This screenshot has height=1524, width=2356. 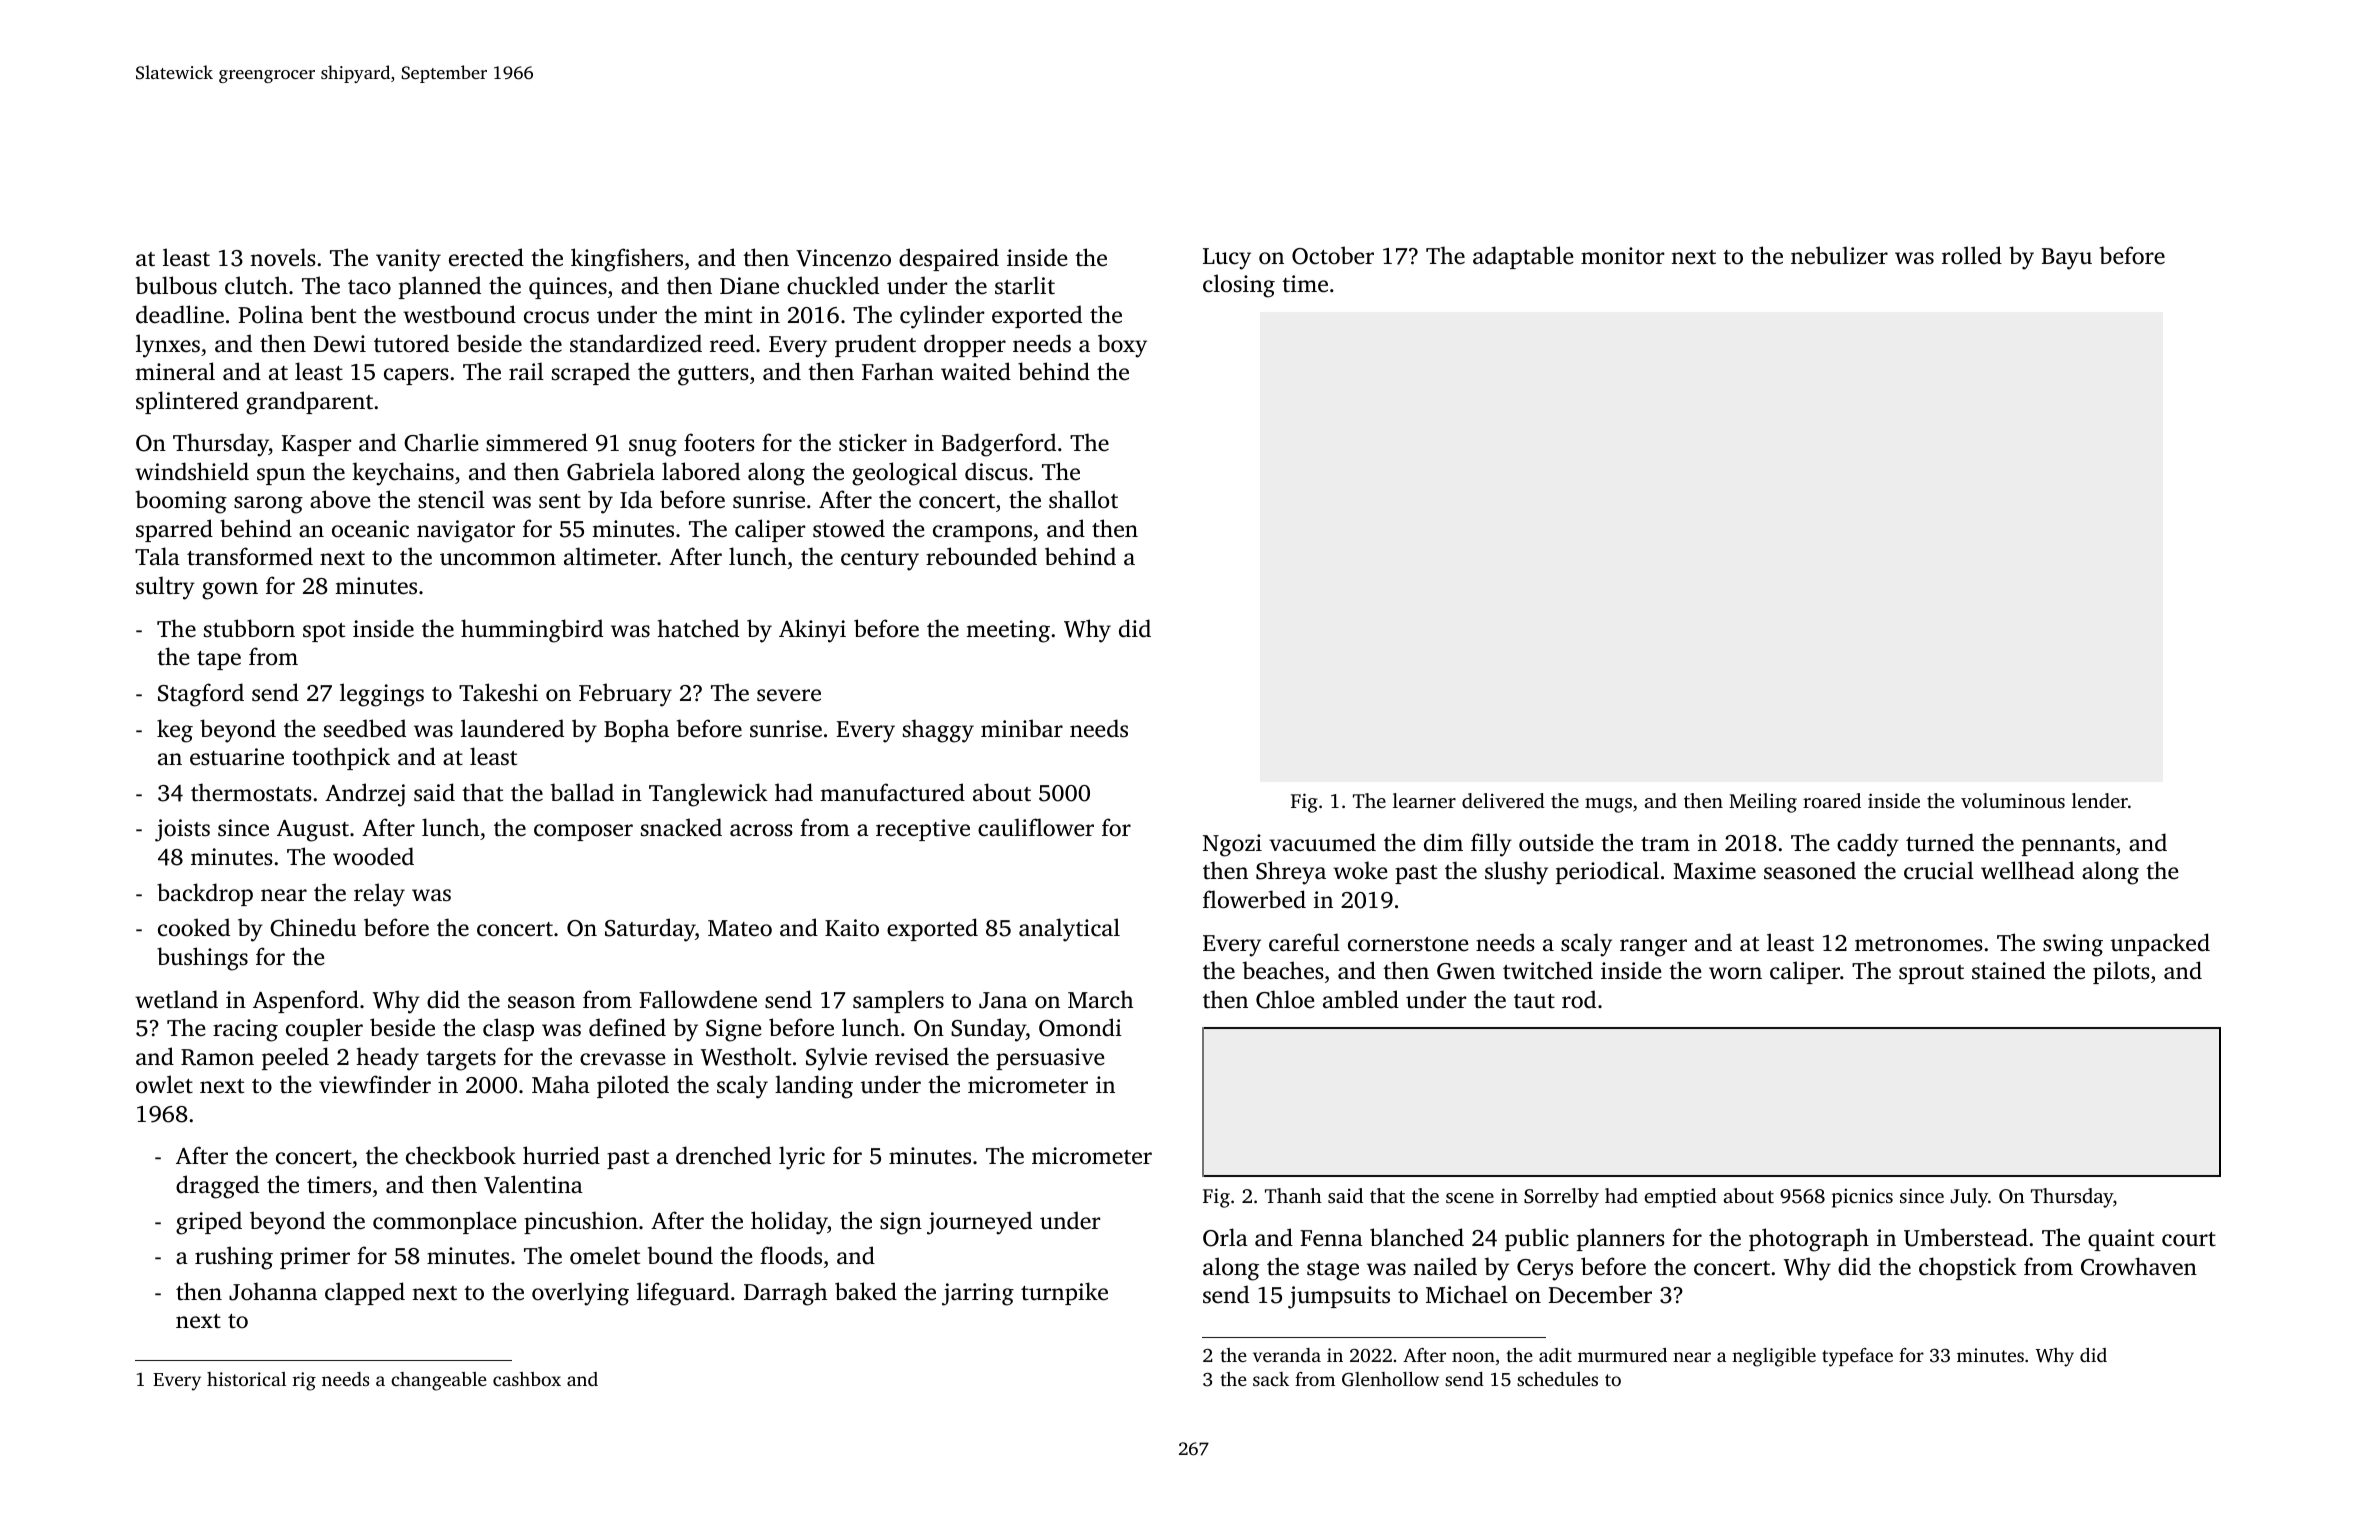 I want to click on taut, so click(x=1534, y=1001).
